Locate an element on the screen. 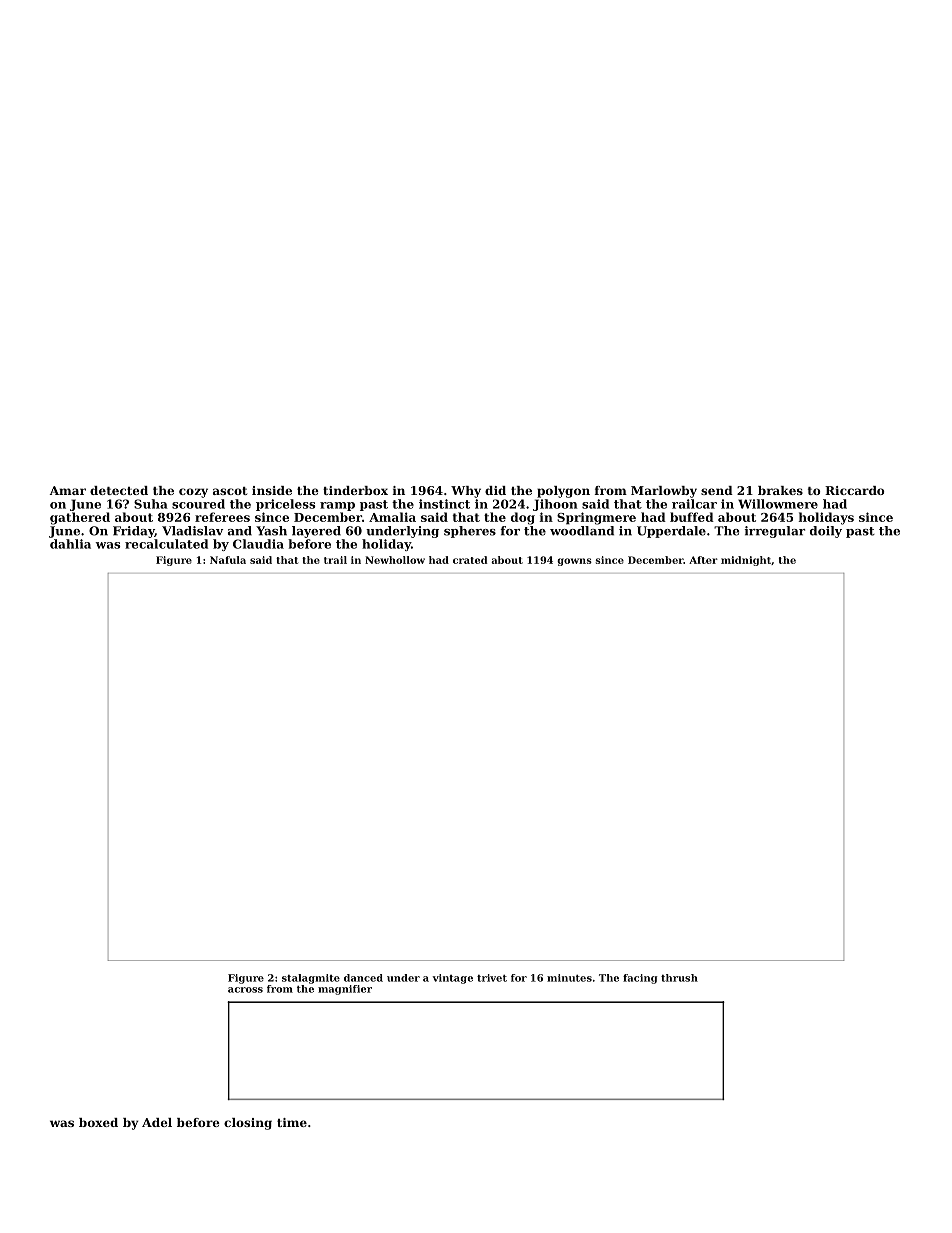 The image size is (952, 1233). closing is located at coordinates (248, 1124).
